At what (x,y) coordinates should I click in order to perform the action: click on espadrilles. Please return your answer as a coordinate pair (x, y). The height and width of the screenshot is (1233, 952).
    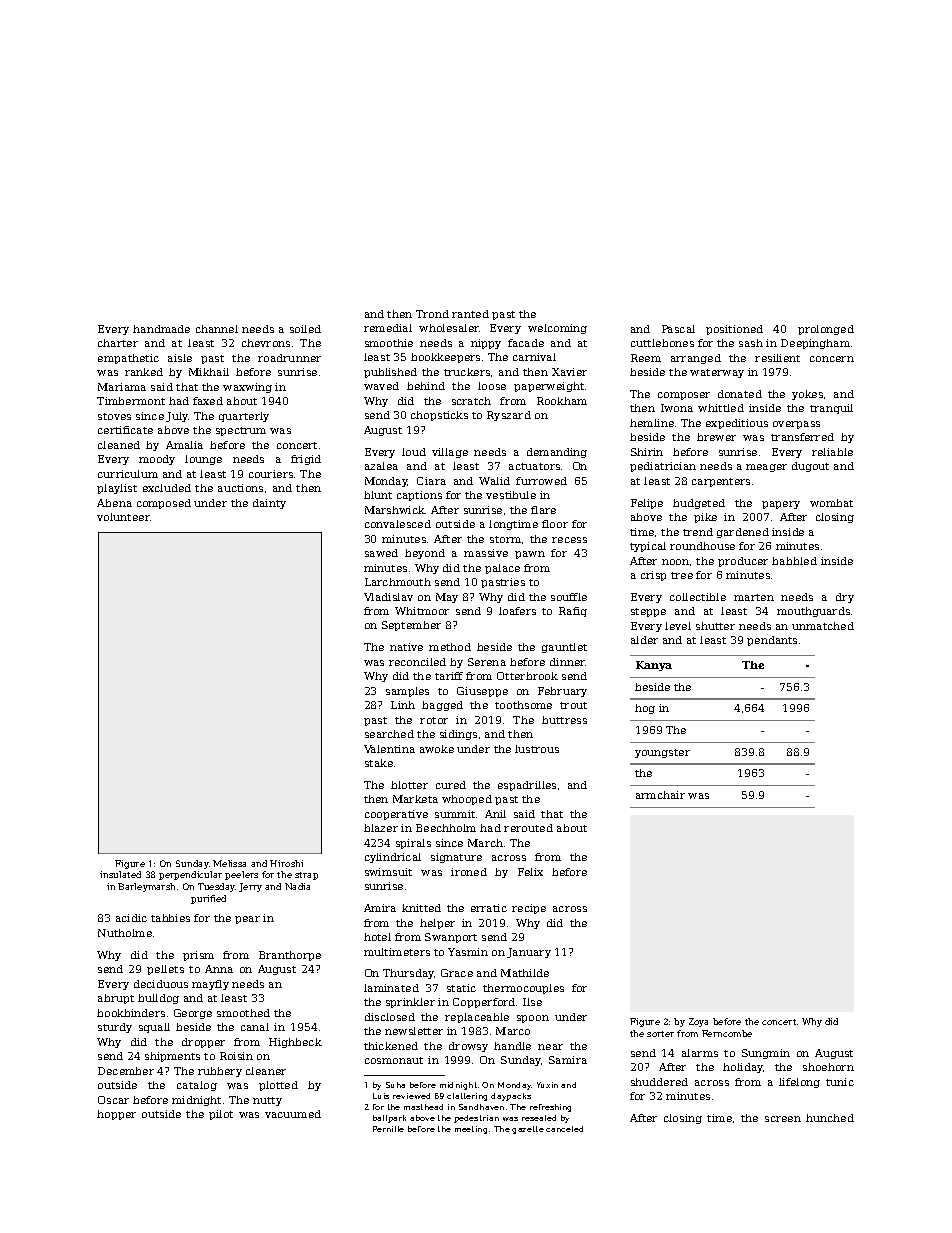
    Looking at the image, I should click on (527, 786).
